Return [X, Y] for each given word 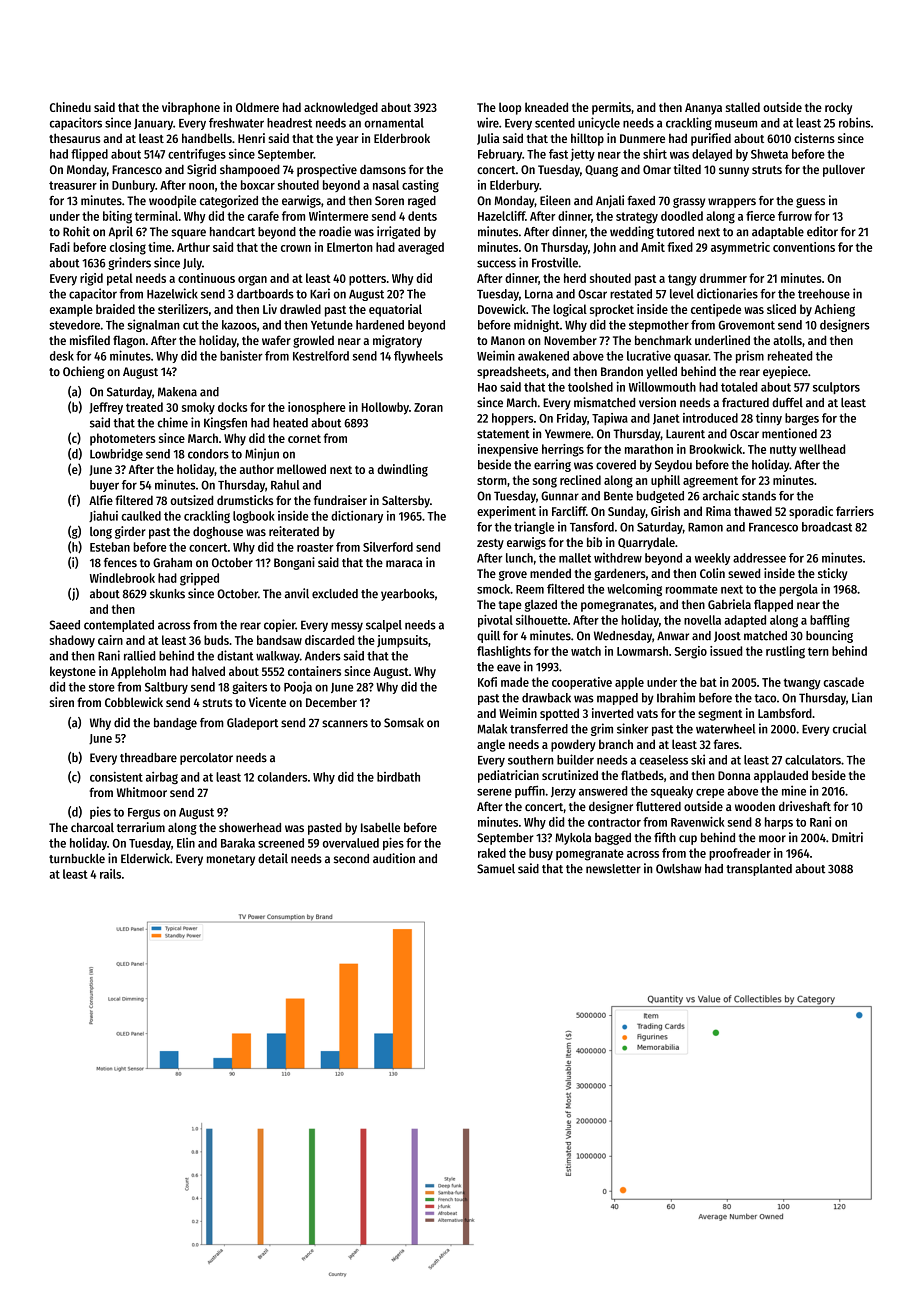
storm [492, 480]
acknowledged [341, 108]
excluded [335, 594]
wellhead [822, 449]
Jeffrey [106, 408]
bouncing [829, 636]
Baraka [238, 843]
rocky [838, 108]
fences [120, 563]
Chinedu [70, 107]
